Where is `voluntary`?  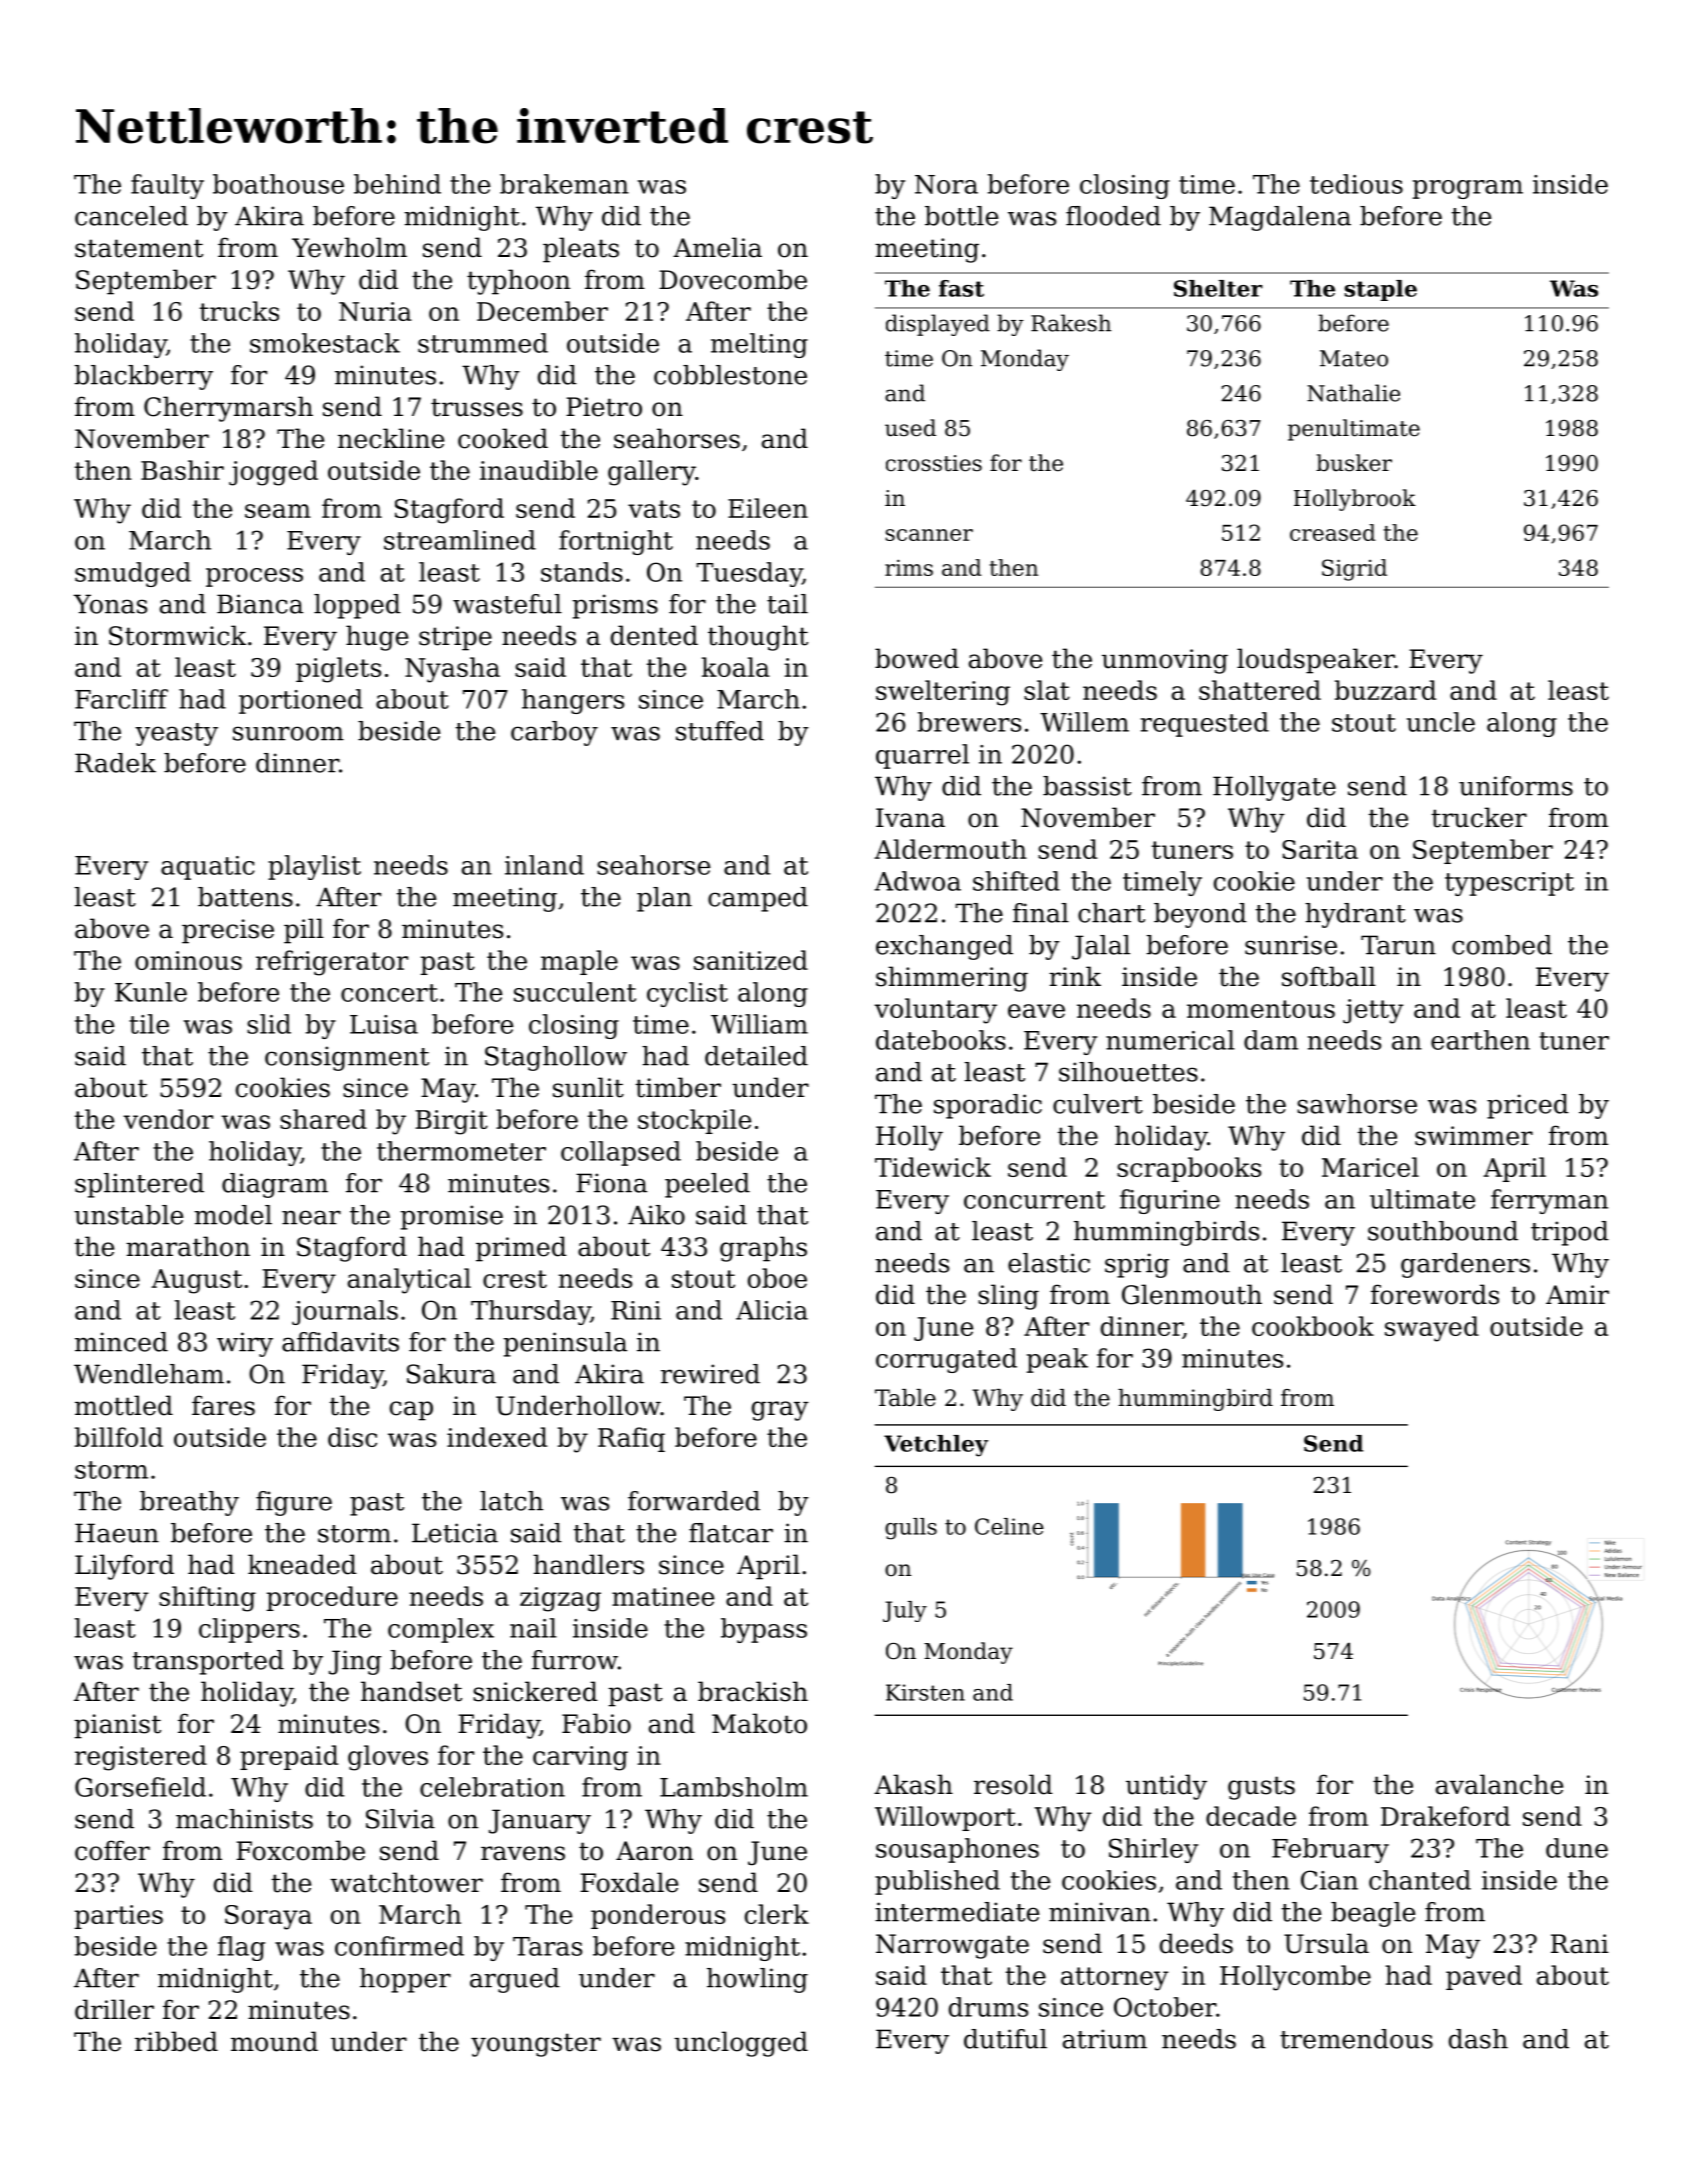 voluntary is located at coordinates (935, 1011).
